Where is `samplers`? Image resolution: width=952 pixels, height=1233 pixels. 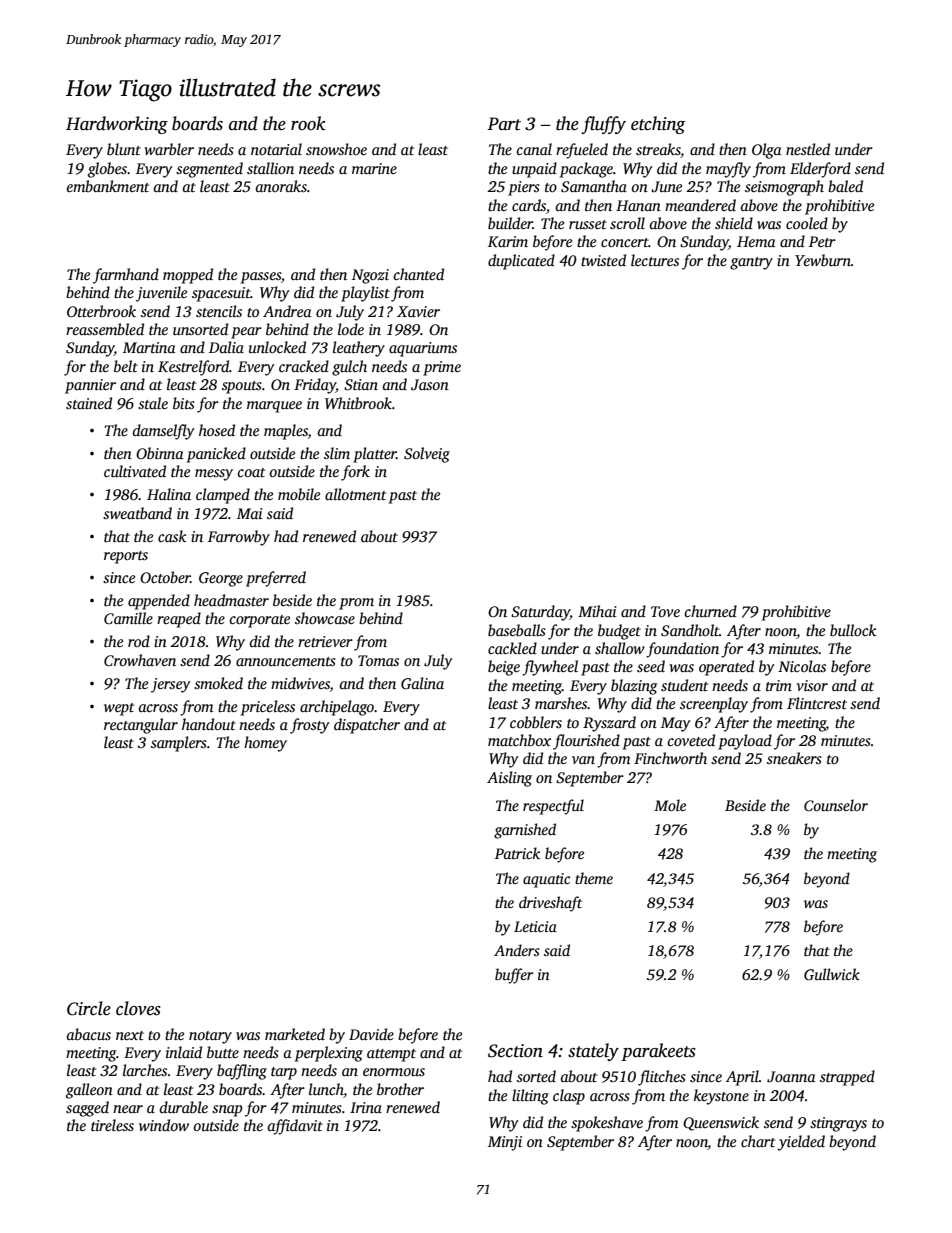 samplers is located at coordinates (179, 744).
